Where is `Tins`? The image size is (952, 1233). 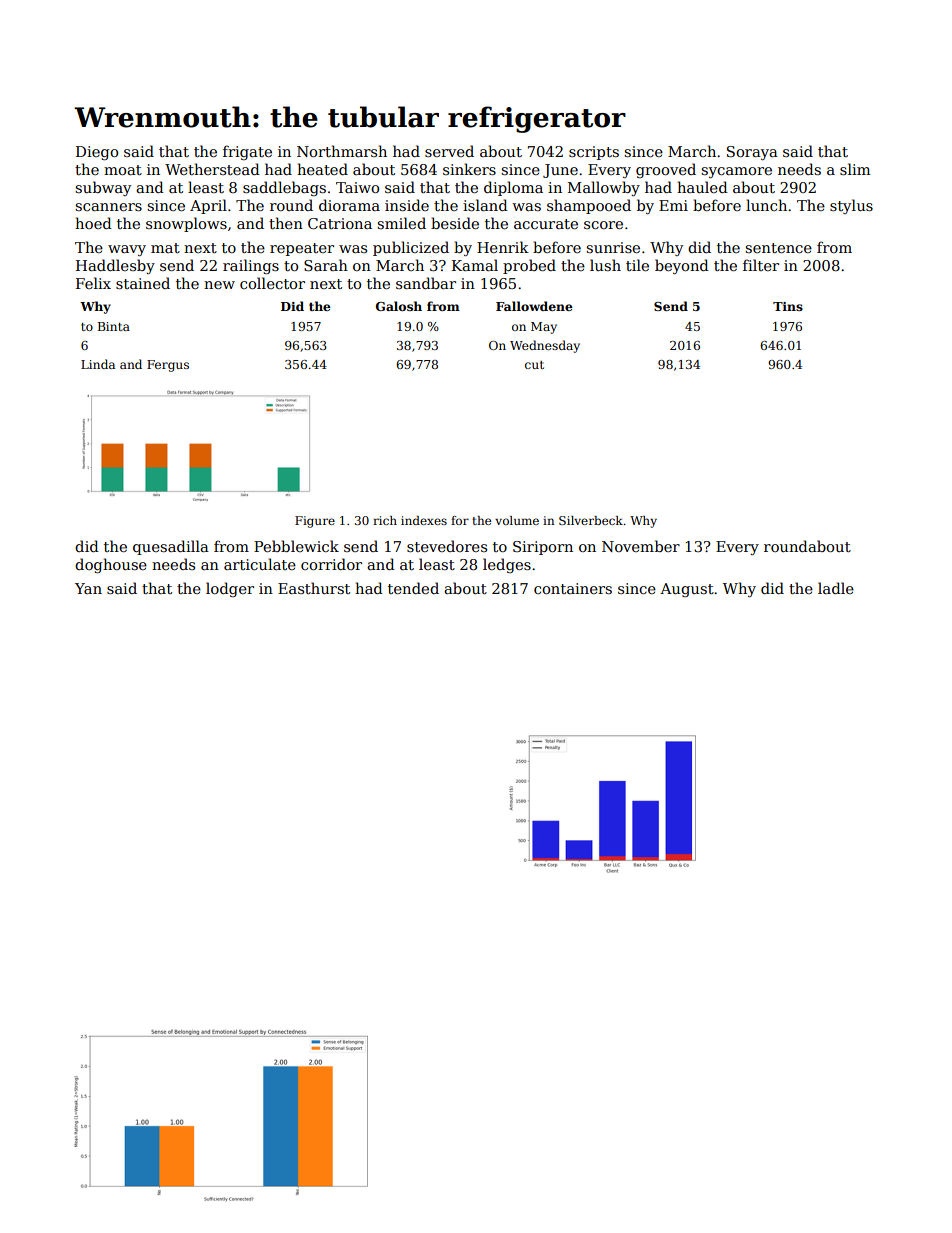
Tins is located at coordinates (788, 306).
